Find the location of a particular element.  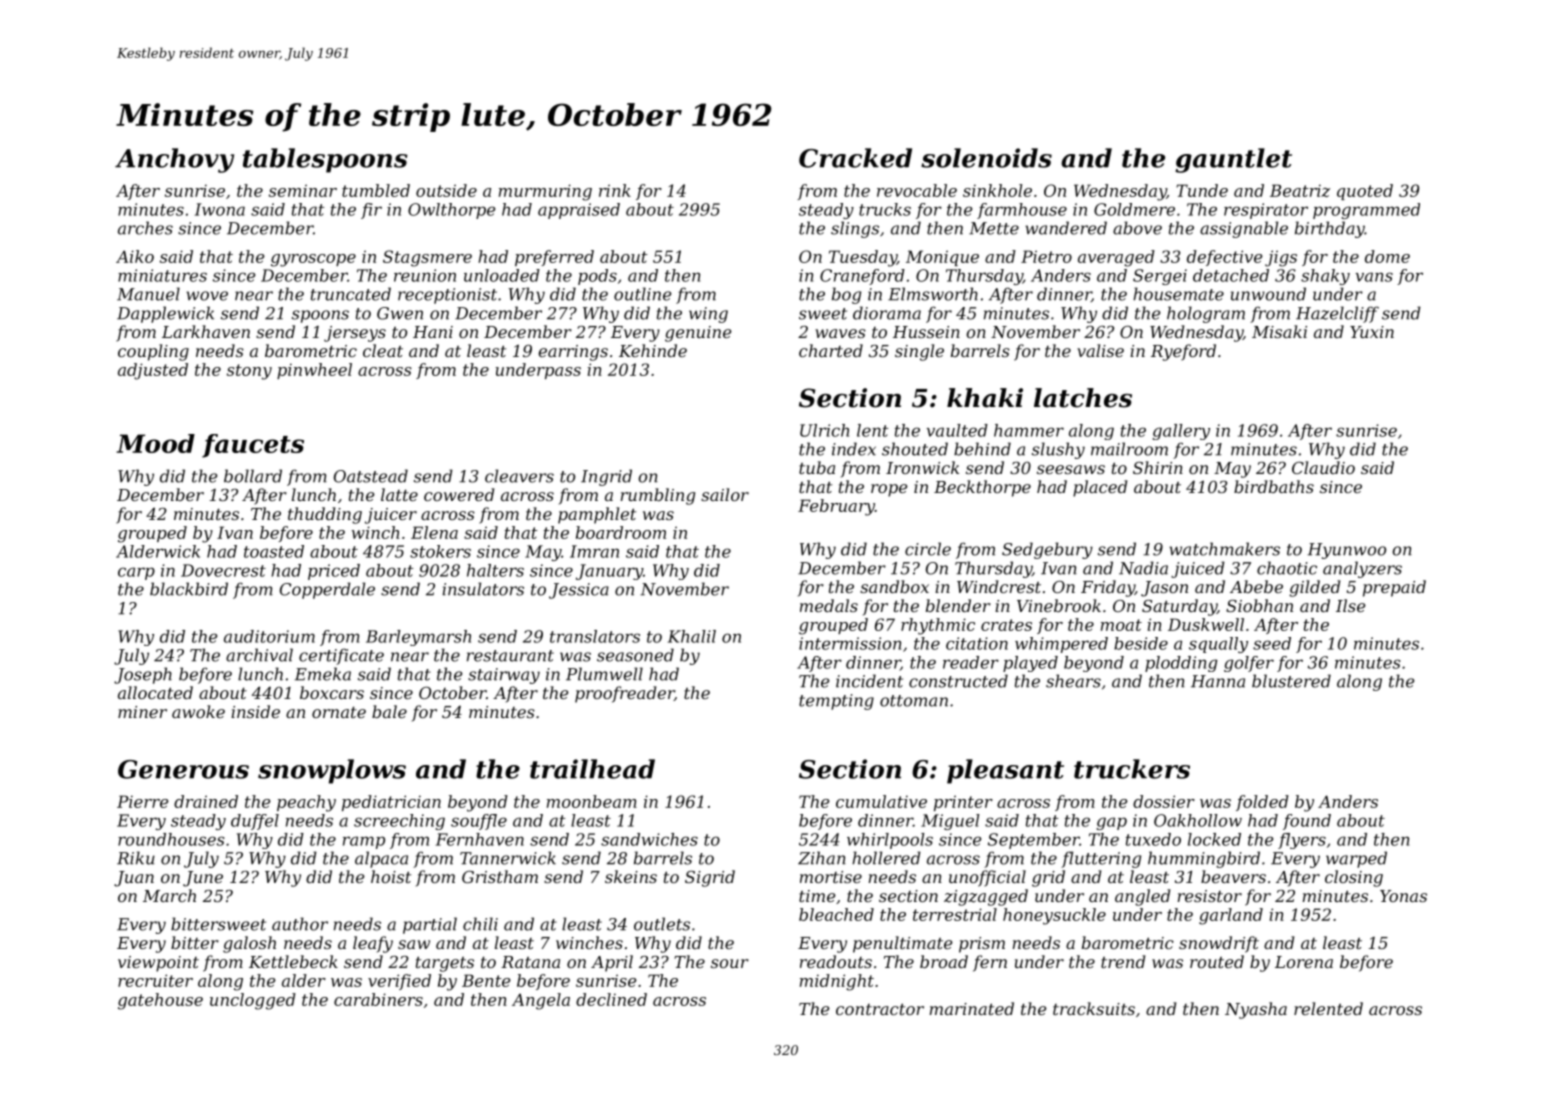

trailhead is located at coordinates (592, 769).
